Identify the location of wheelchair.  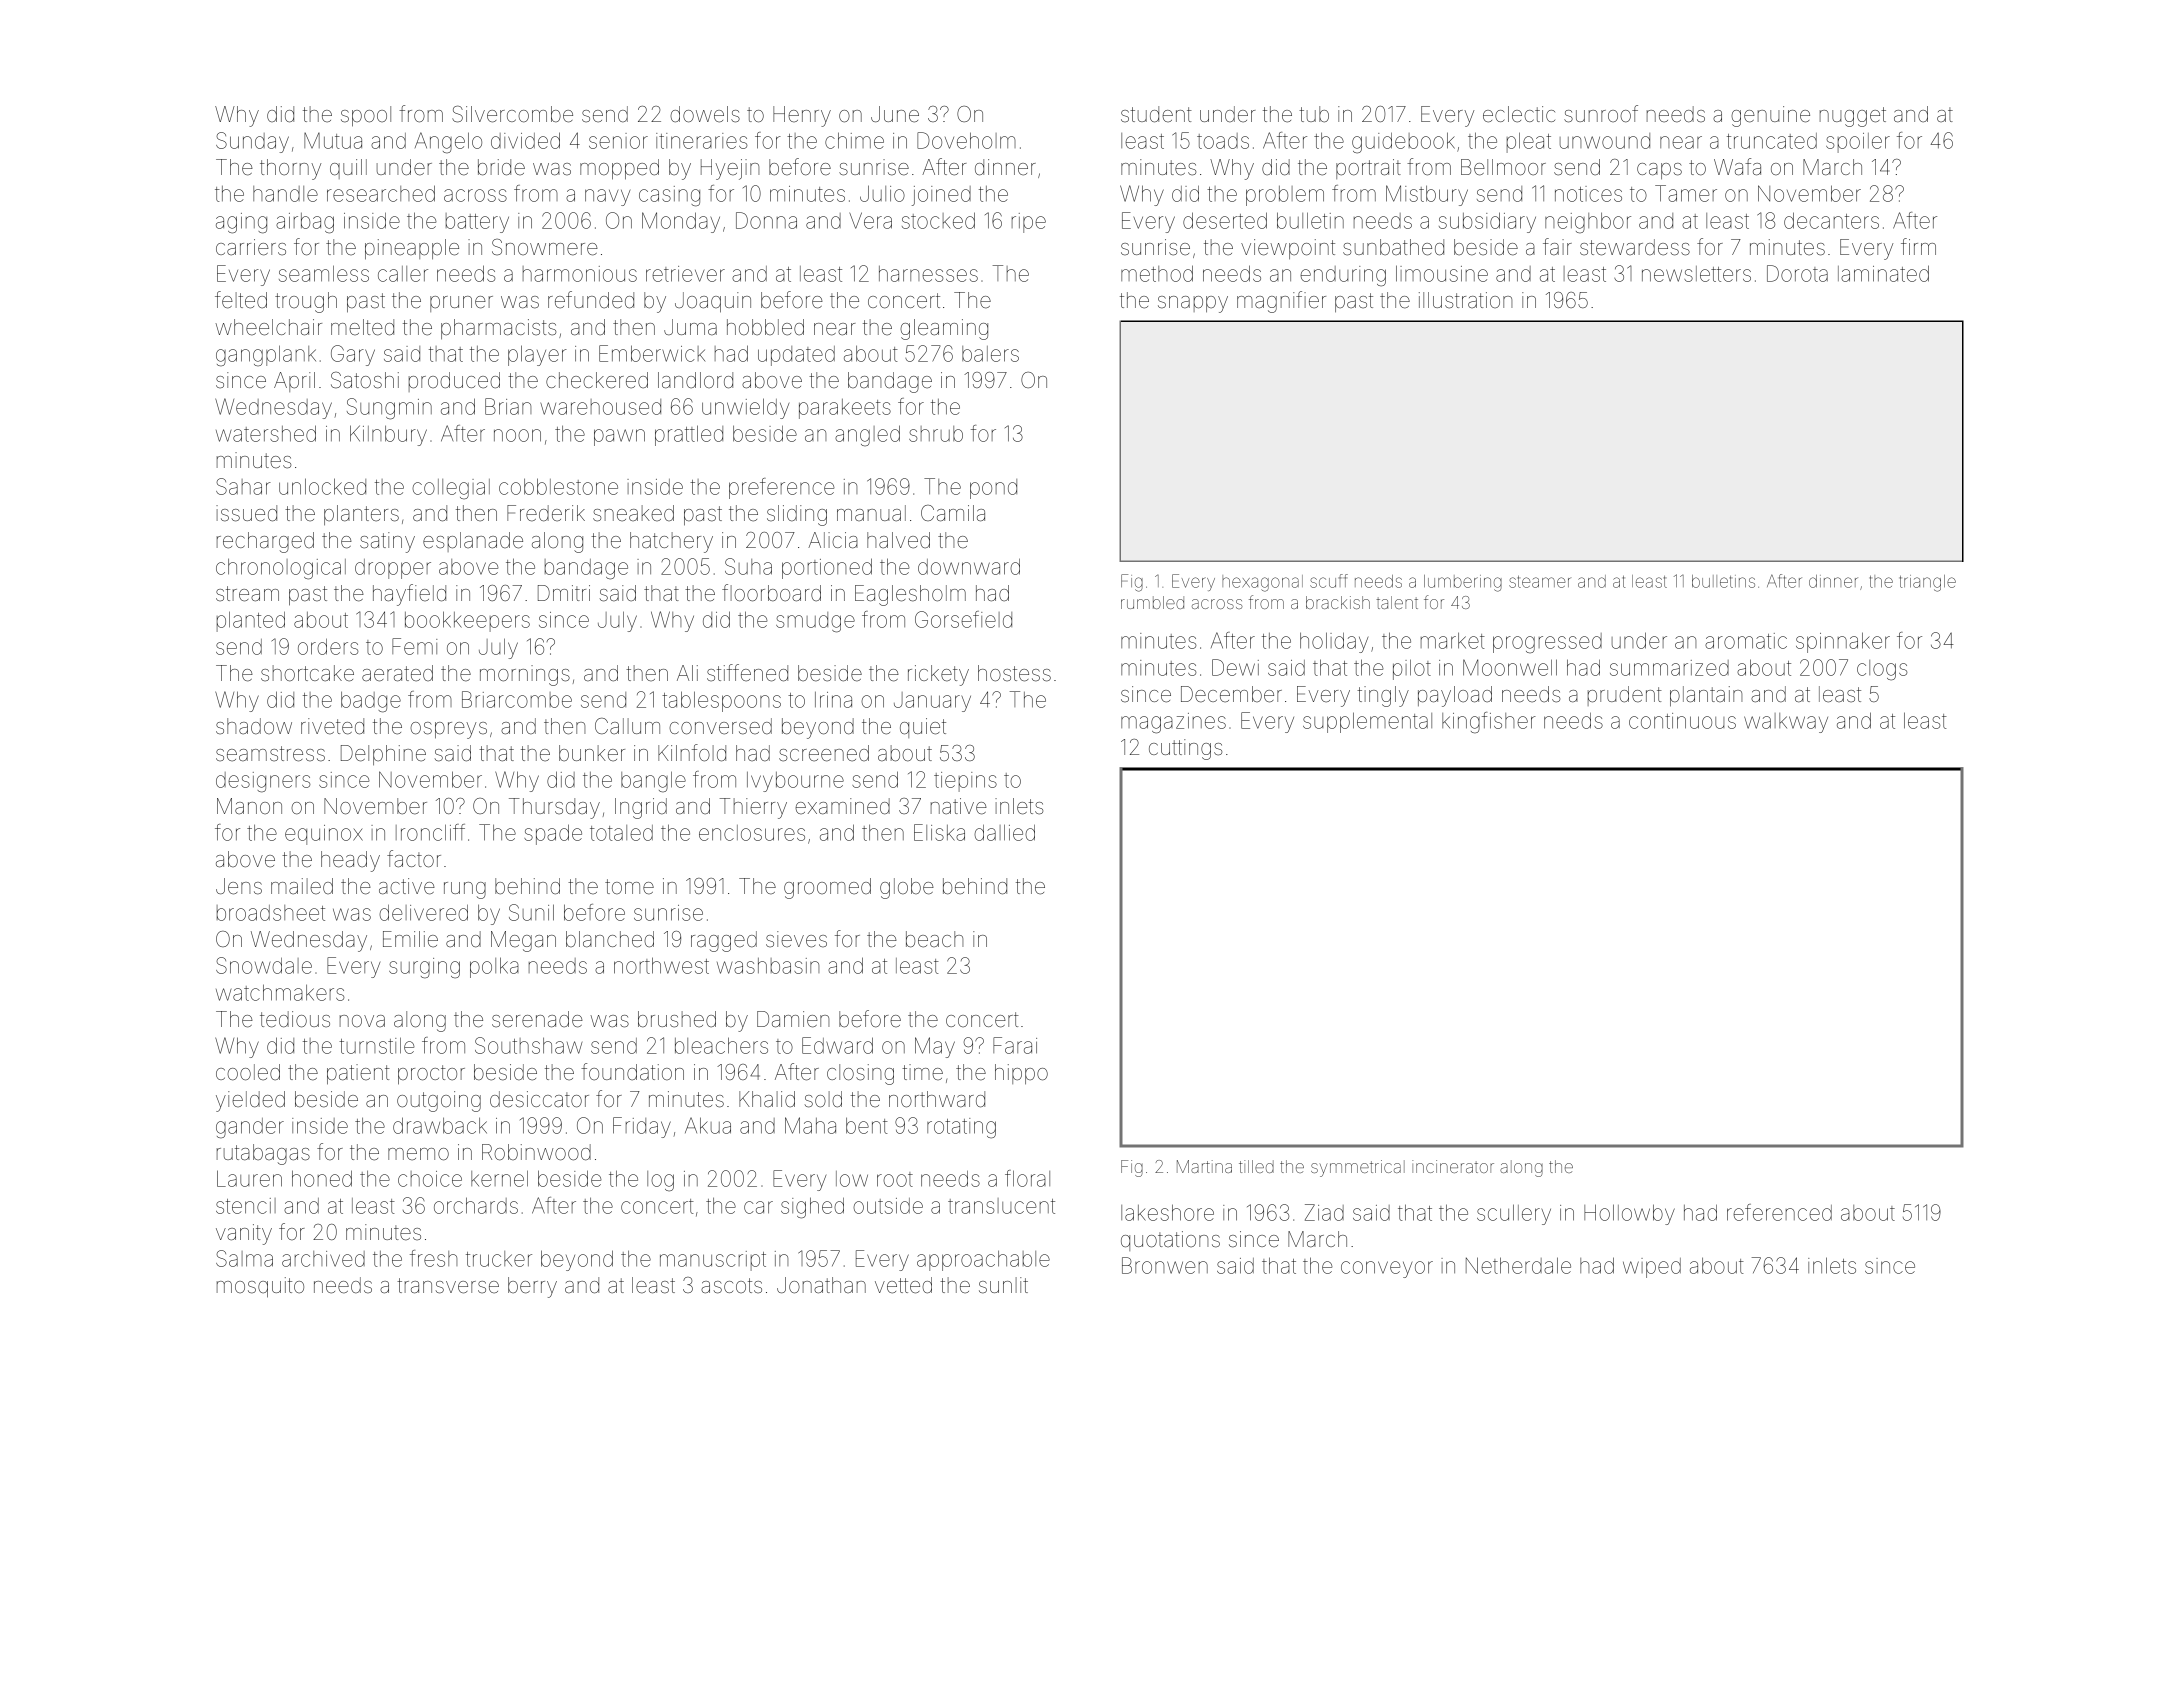
(268, 327).
